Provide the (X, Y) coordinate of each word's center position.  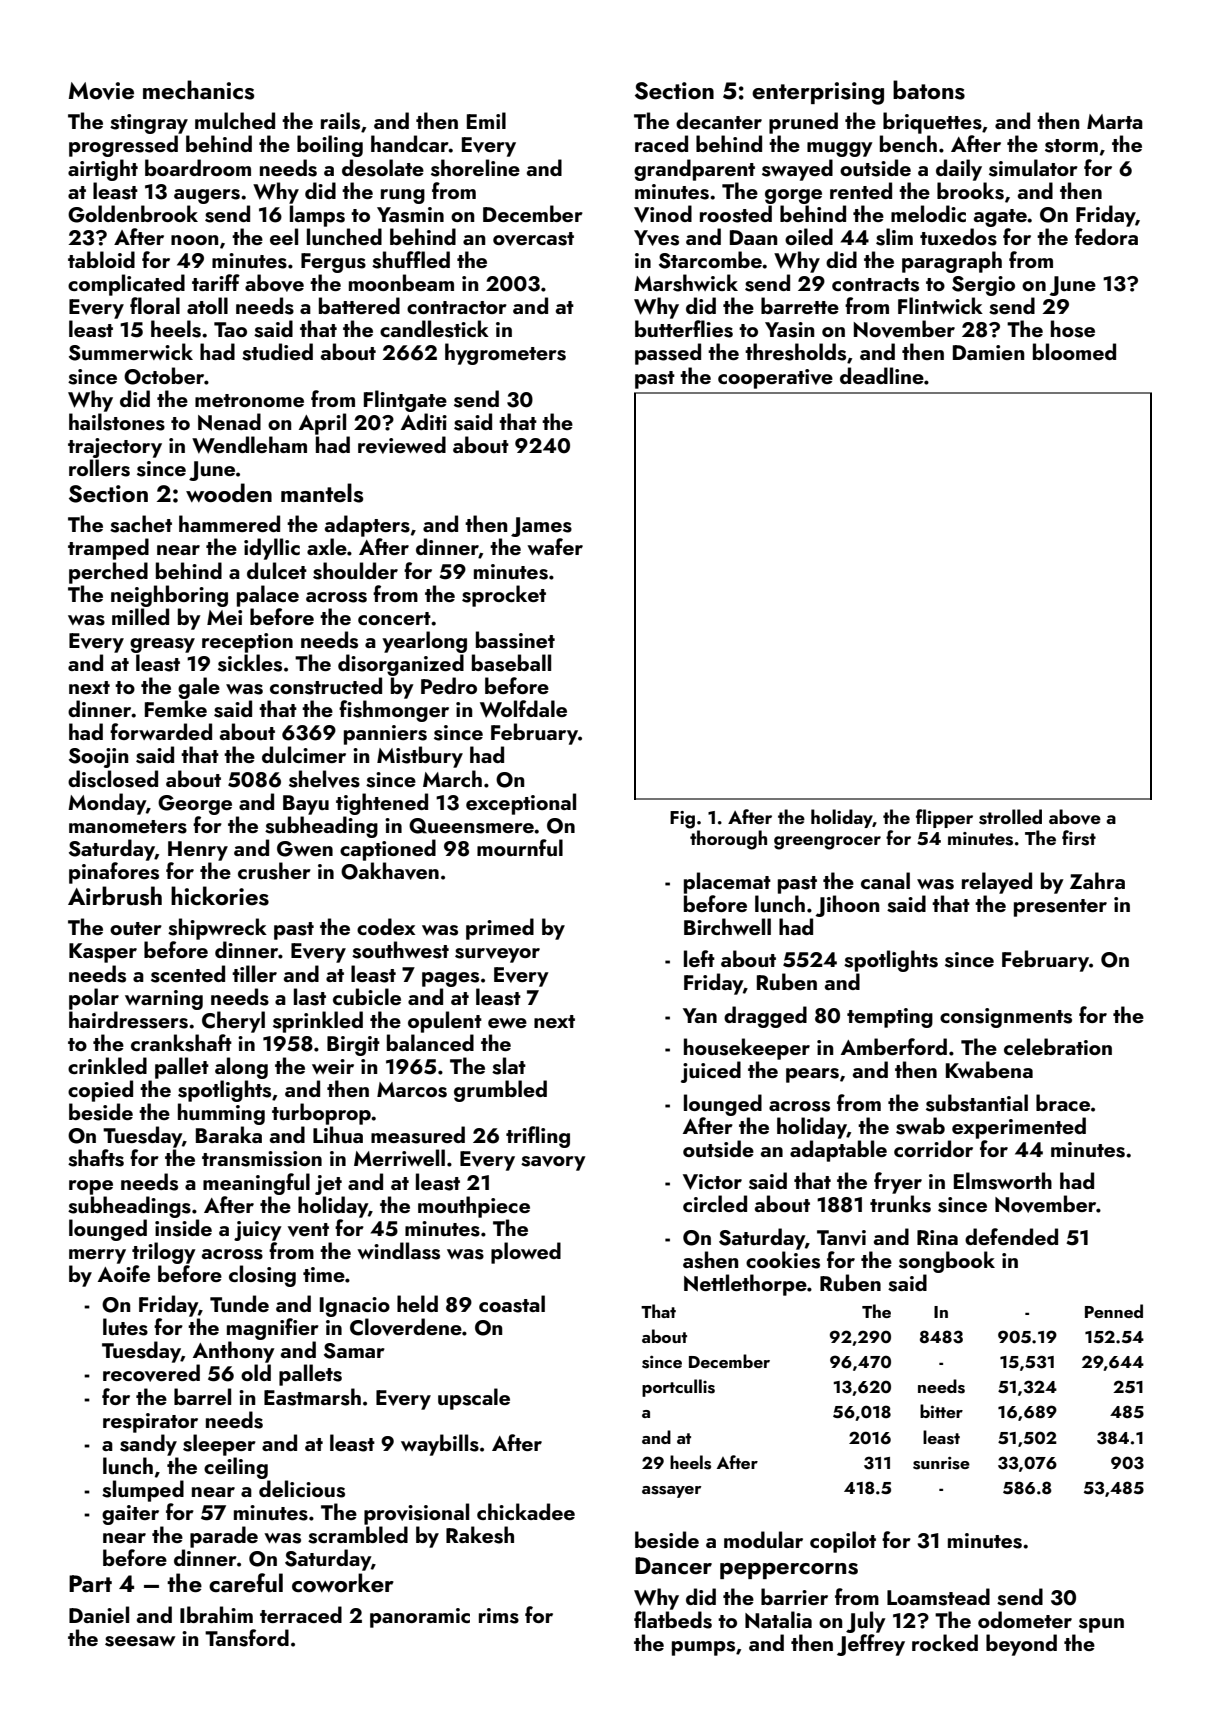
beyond (1021, 1645)
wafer (555, 546)
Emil (486, 120)
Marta (1115, 121)
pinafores (114, 873)
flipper (944, 818)
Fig (682, 820)
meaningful (256, 1184)
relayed (997, 883)
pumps (703, 1648)
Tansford (247, 1638)
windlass (398, 1251)
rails (340, 121)
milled (140, 616)
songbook (947, 1262)
